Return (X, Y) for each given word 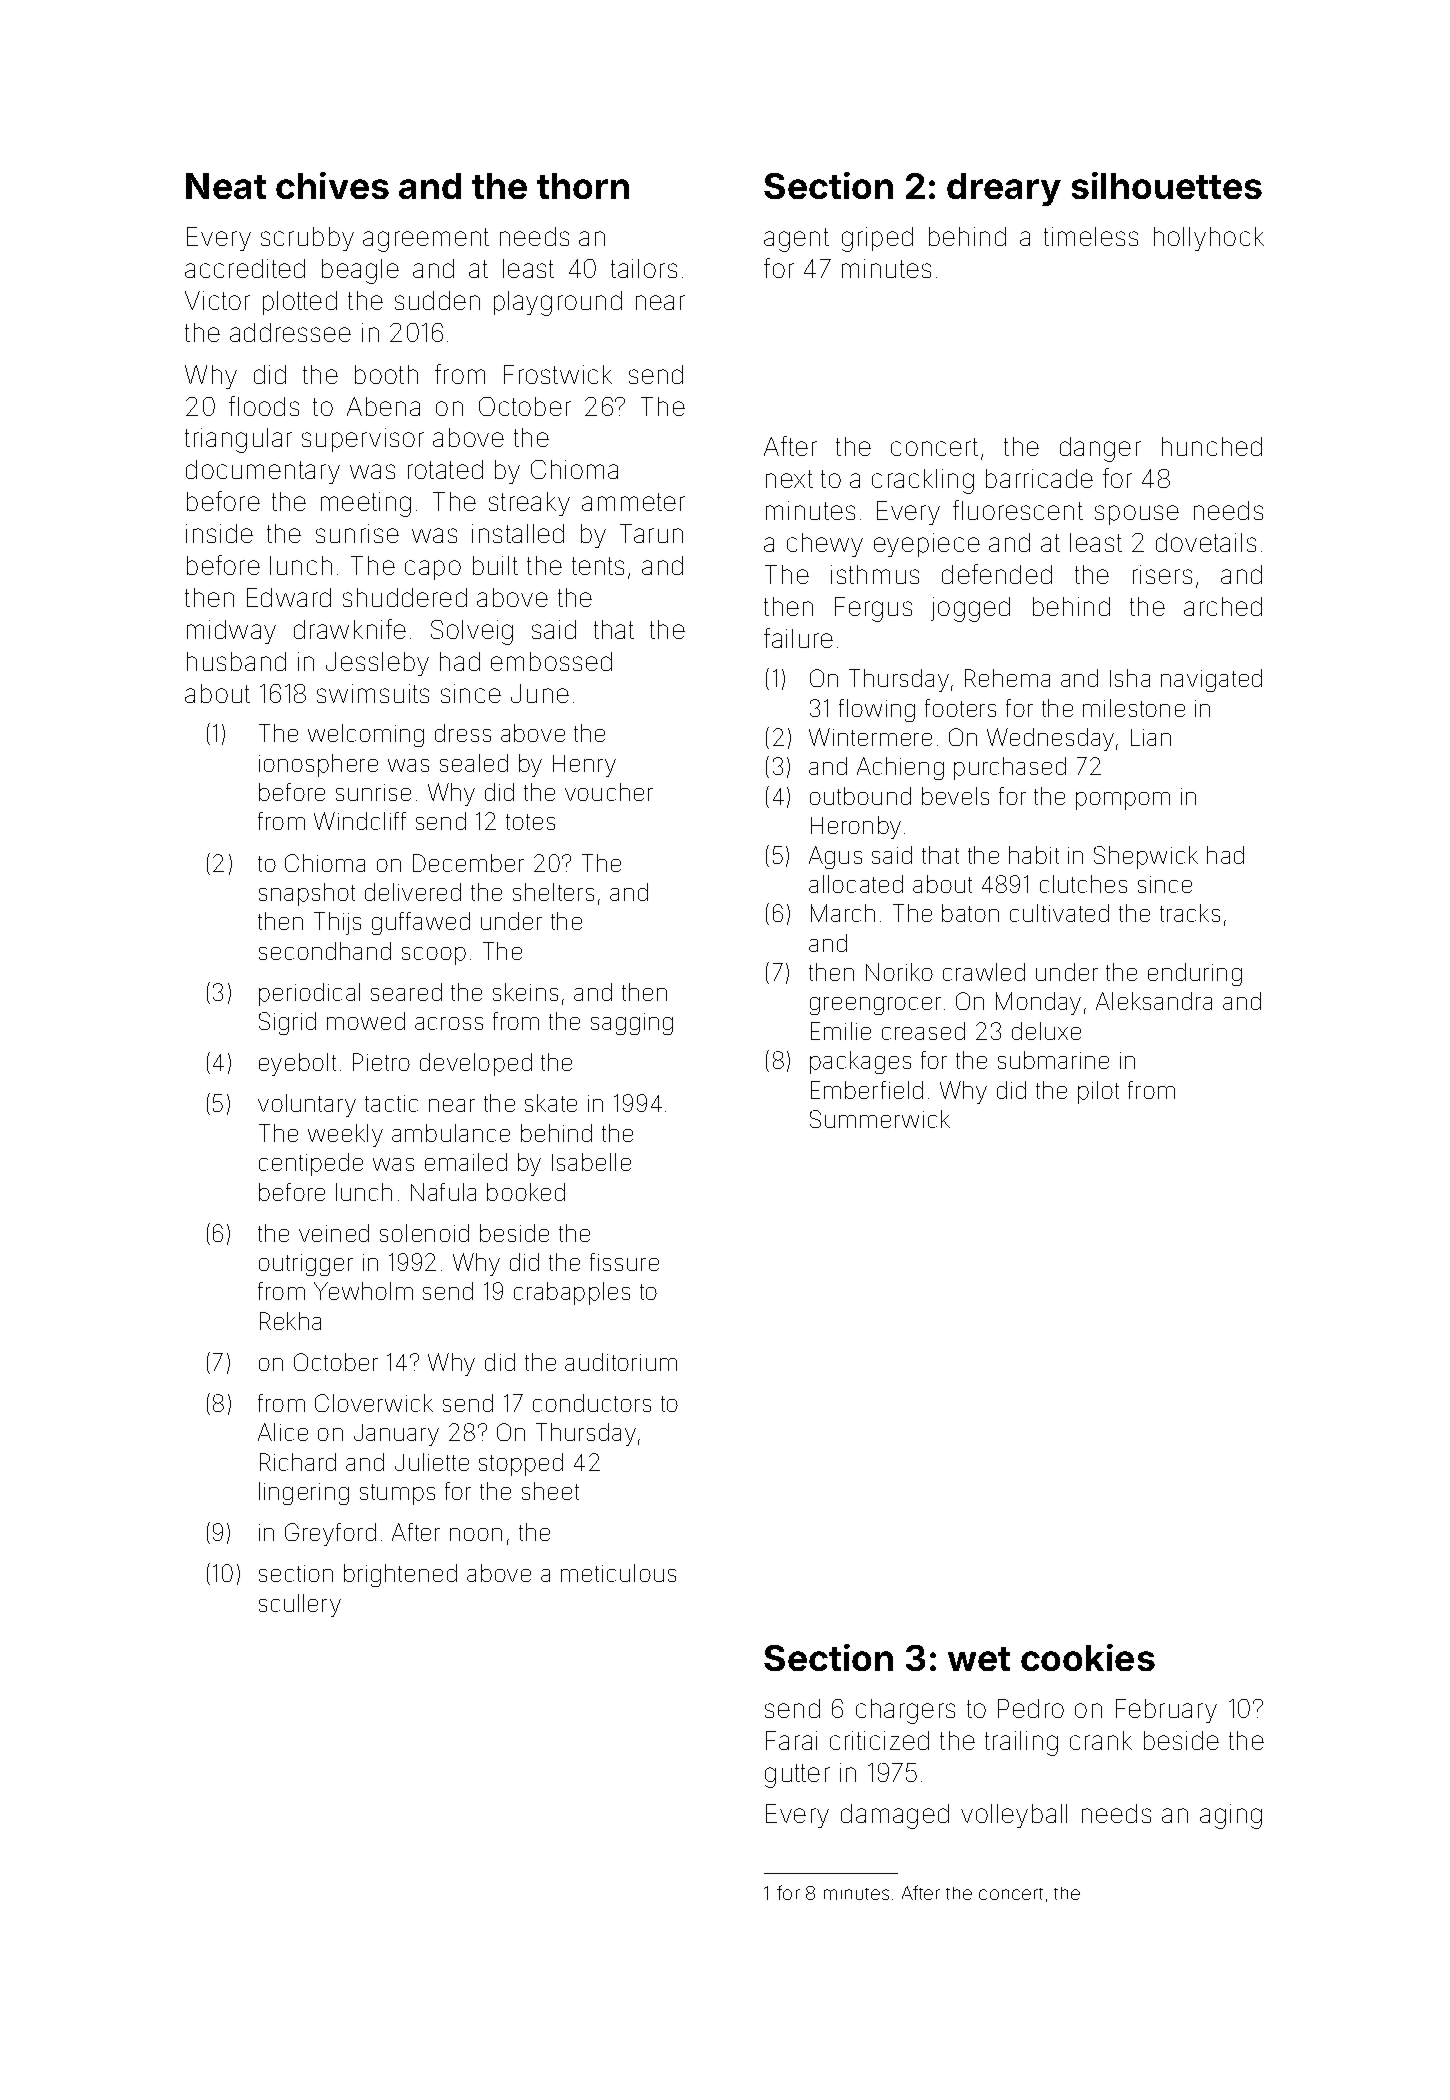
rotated (445, 469)
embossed (551, 661)
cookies (1088, 1657)
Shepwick (1146, 857)
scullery (300, 1605)
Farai (791, 1740)
